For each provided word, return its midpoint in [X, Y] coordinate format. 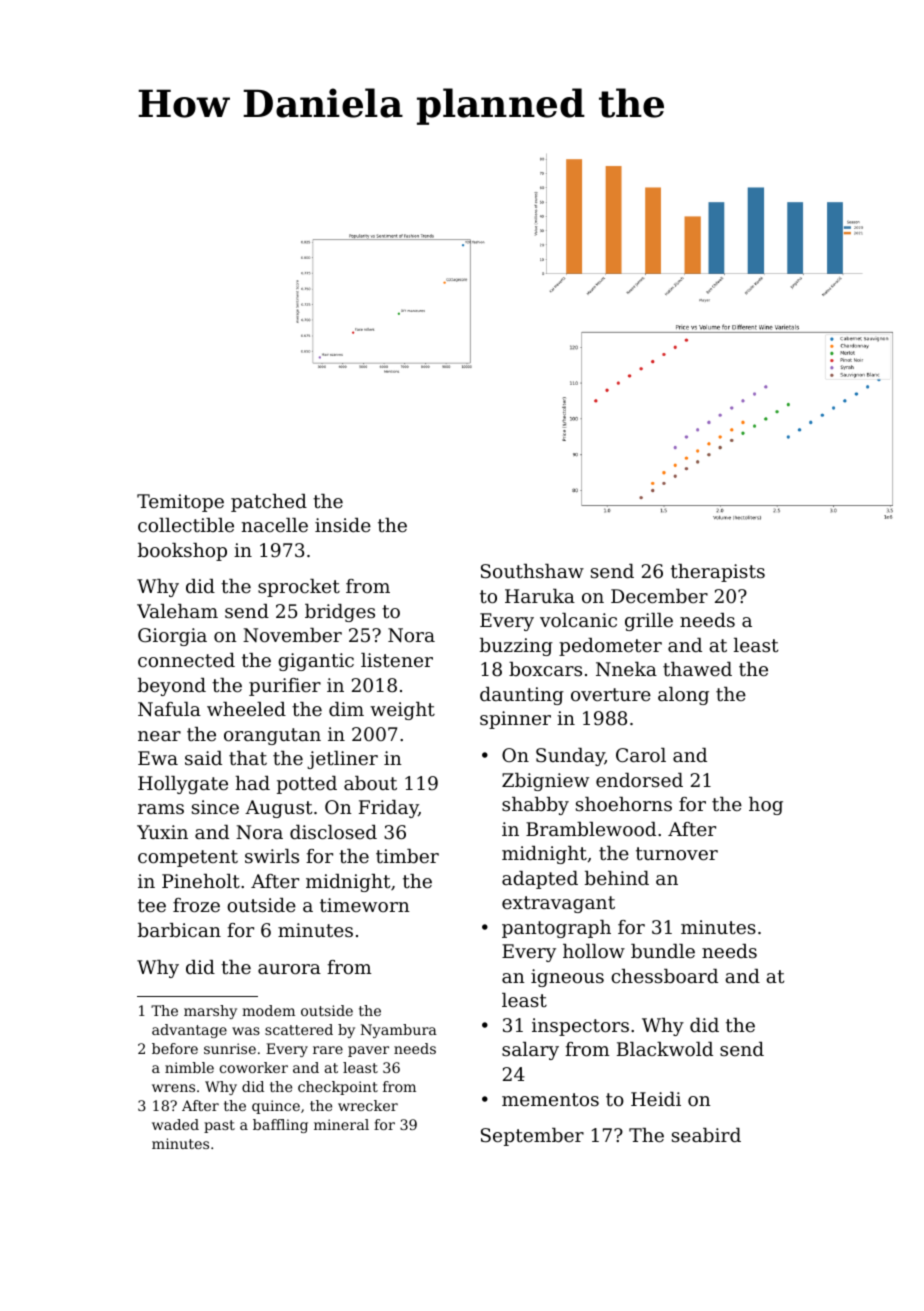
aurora [289, 969]
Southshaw [532, 571]
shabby [535, 806]
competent [188, 858]
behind [617, 878]
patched [269, 503]
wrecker [368, 1105]
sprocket [299, 588]
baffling [280, 1126]
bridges [340, 613]
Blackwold [665, 1049]
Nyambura [399, 1031]
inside [343, 525]
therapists [718, 573]
